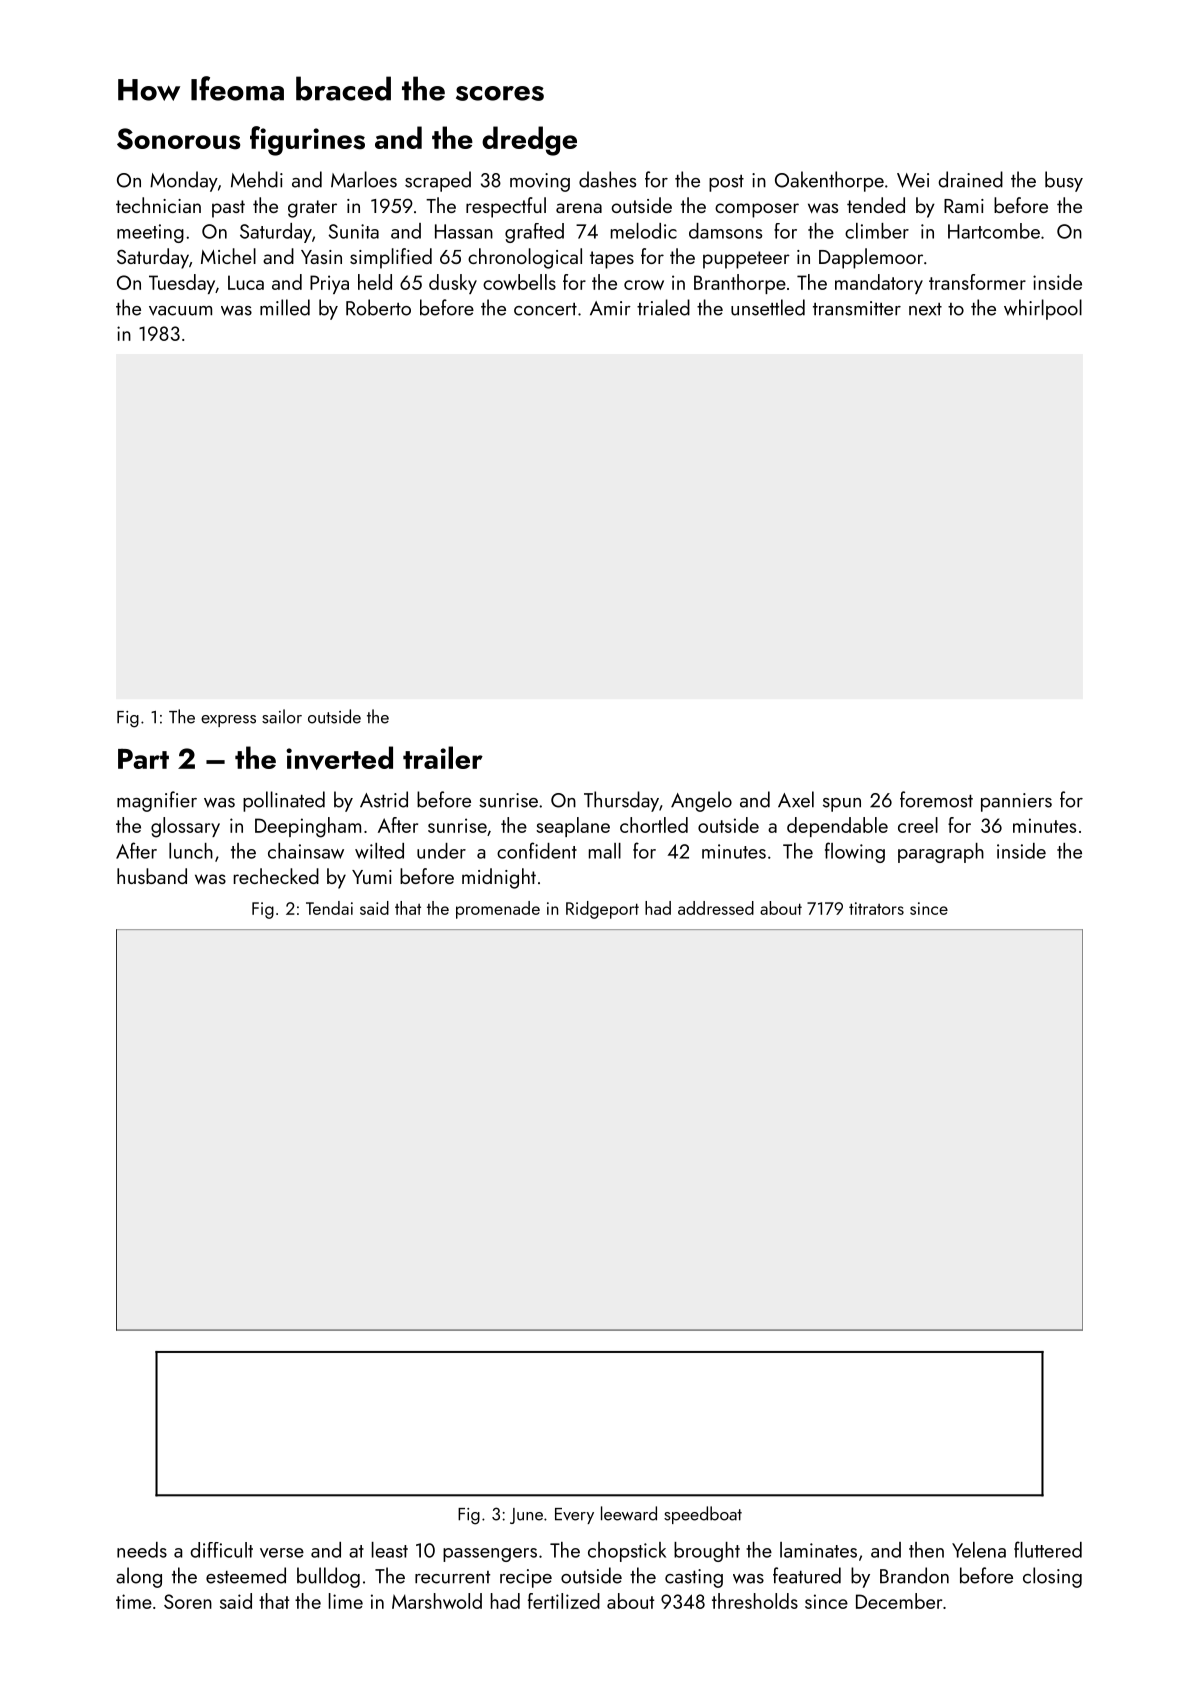 The height and width of the document is (1696, 1199). What do you see at coordinates (627, 1552) in the document?
I see `chopstick` at bounding box center [627, 1552].
